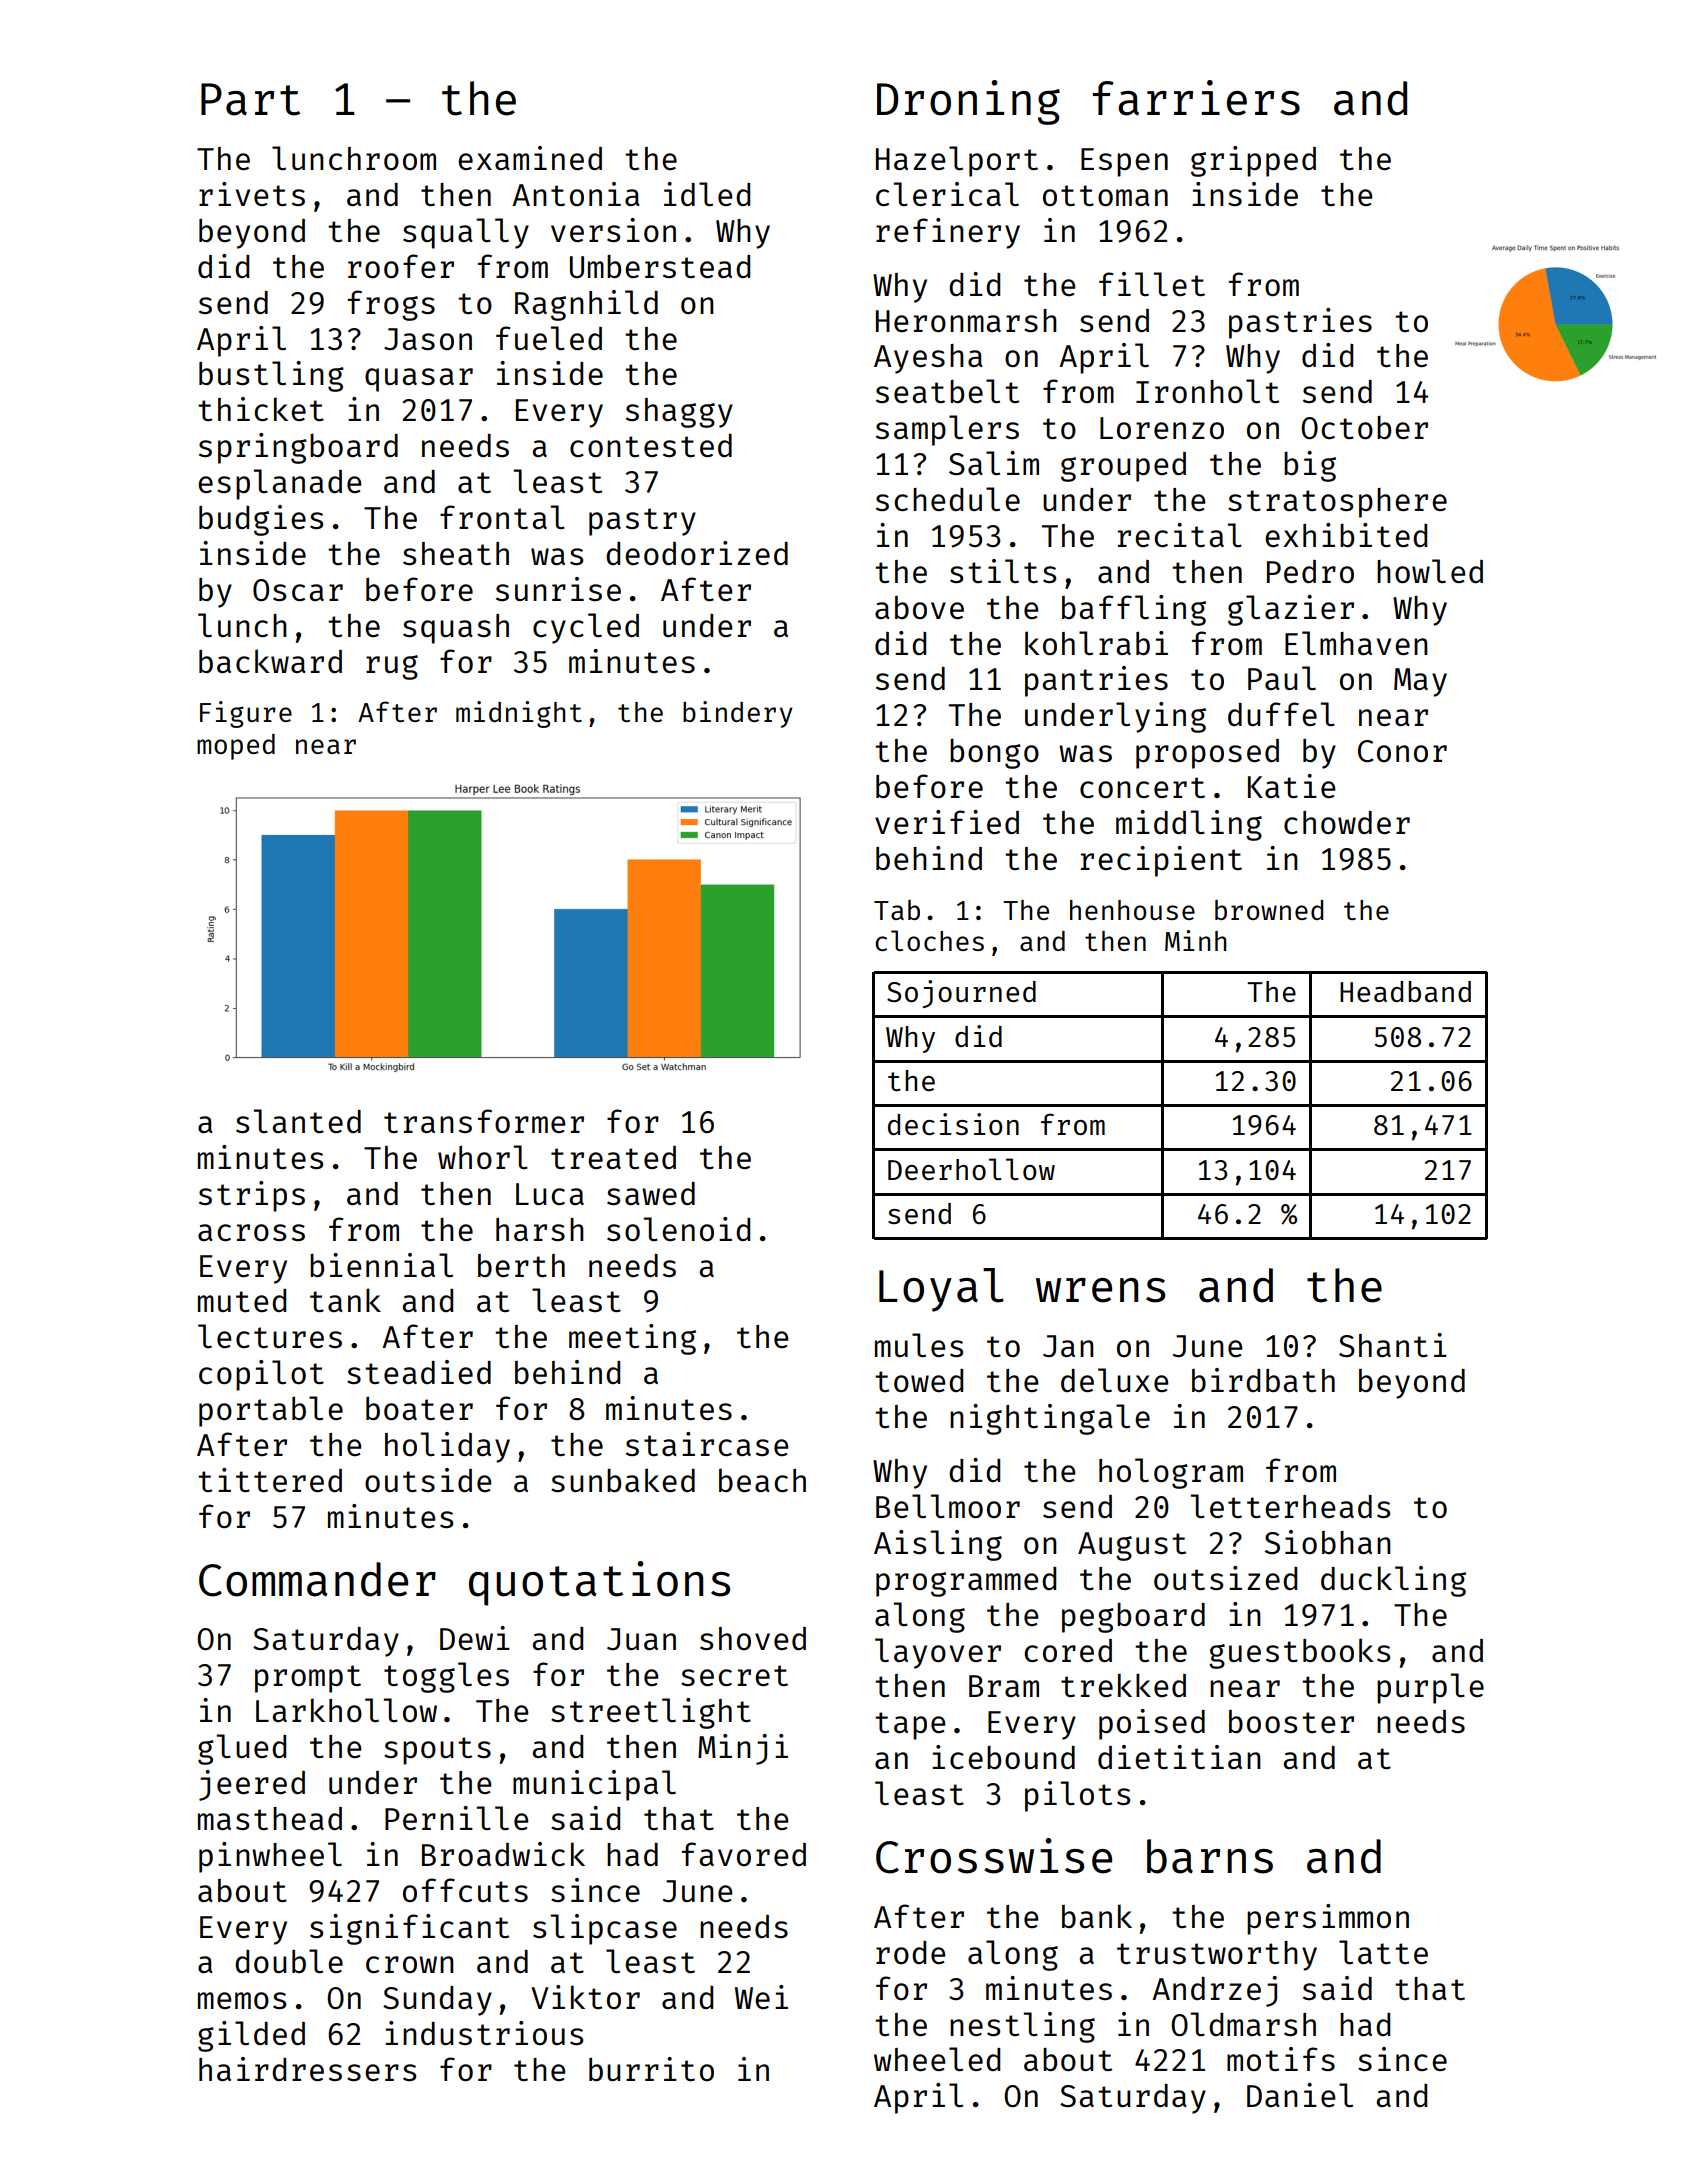  What do you see at coordinates (1291, 1721) in the screenshot?
I see `booster` at bounding box center [1291, 1721].
